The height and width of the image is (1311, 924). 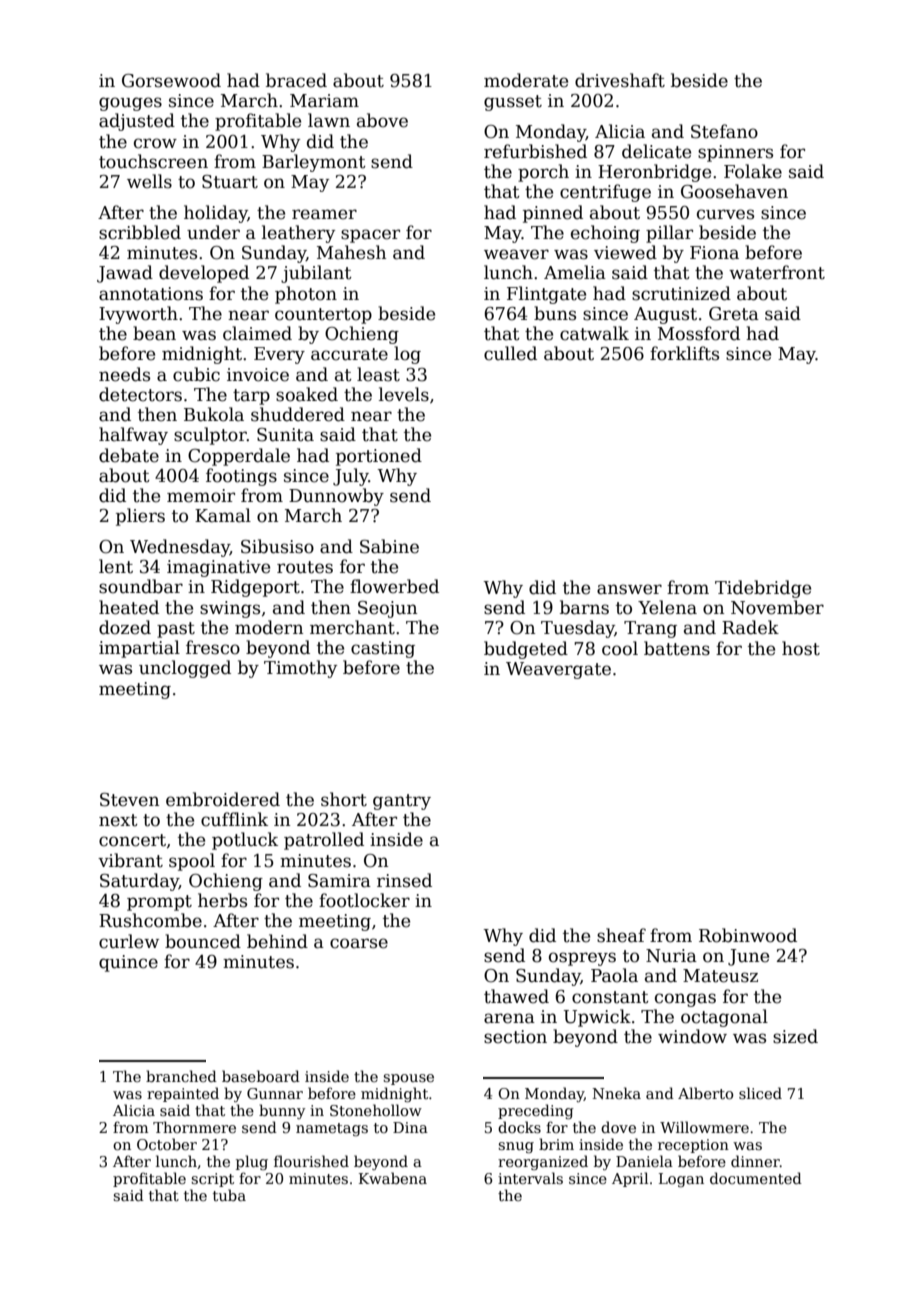 What do you see at coordinates (203, 941) in the image?
I see `bounced` at bounding box center [203, 941].
